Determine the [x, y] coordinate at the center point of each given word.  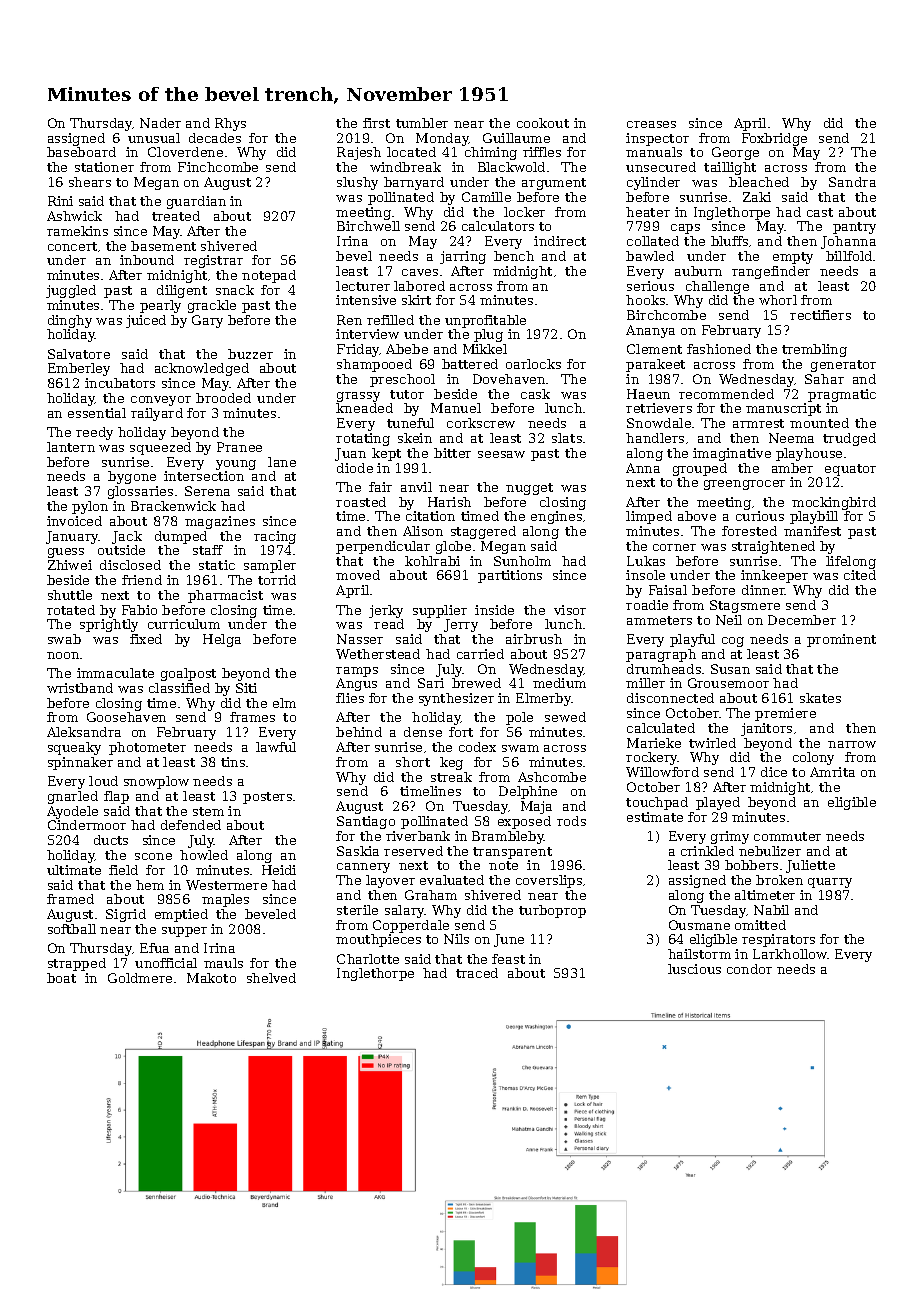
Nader [160, 123]
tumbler [422, 123]
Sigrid [126, 915]
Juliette [810, 866]
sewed [565, 717]
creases [651, 124]
